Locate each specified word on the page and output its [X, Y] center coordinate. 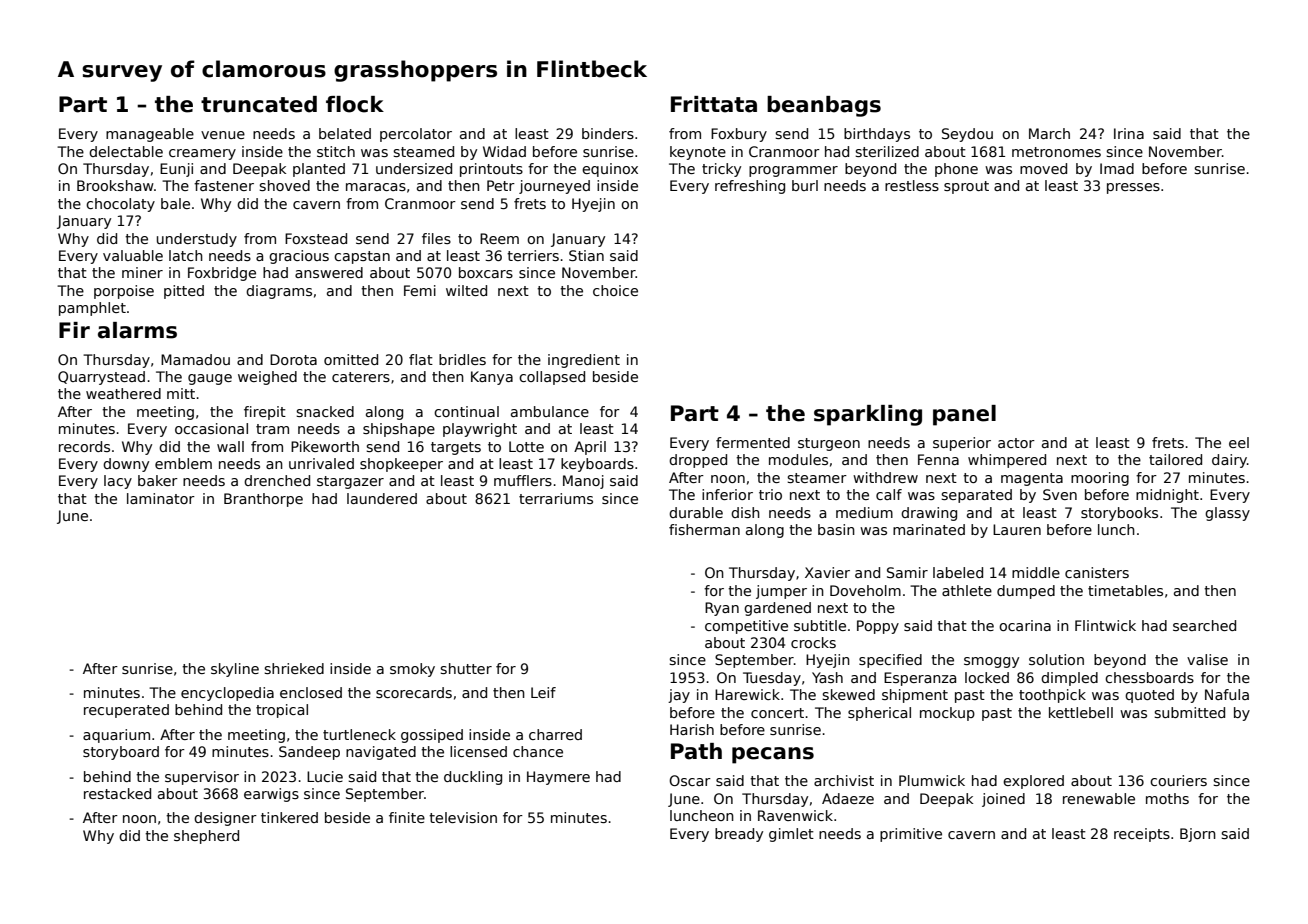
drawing [929, 514]
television [463, 817]
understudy [197, 240]
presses [1133, 188]
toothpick [1052, 696]
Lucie [325, 776]
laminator [161, 498]
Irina [1129, 133]
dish [745, 512]
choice [615, 290]
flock [355, 104]
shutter [466, 668]
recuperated [126, 711]
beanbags [824, 106]
